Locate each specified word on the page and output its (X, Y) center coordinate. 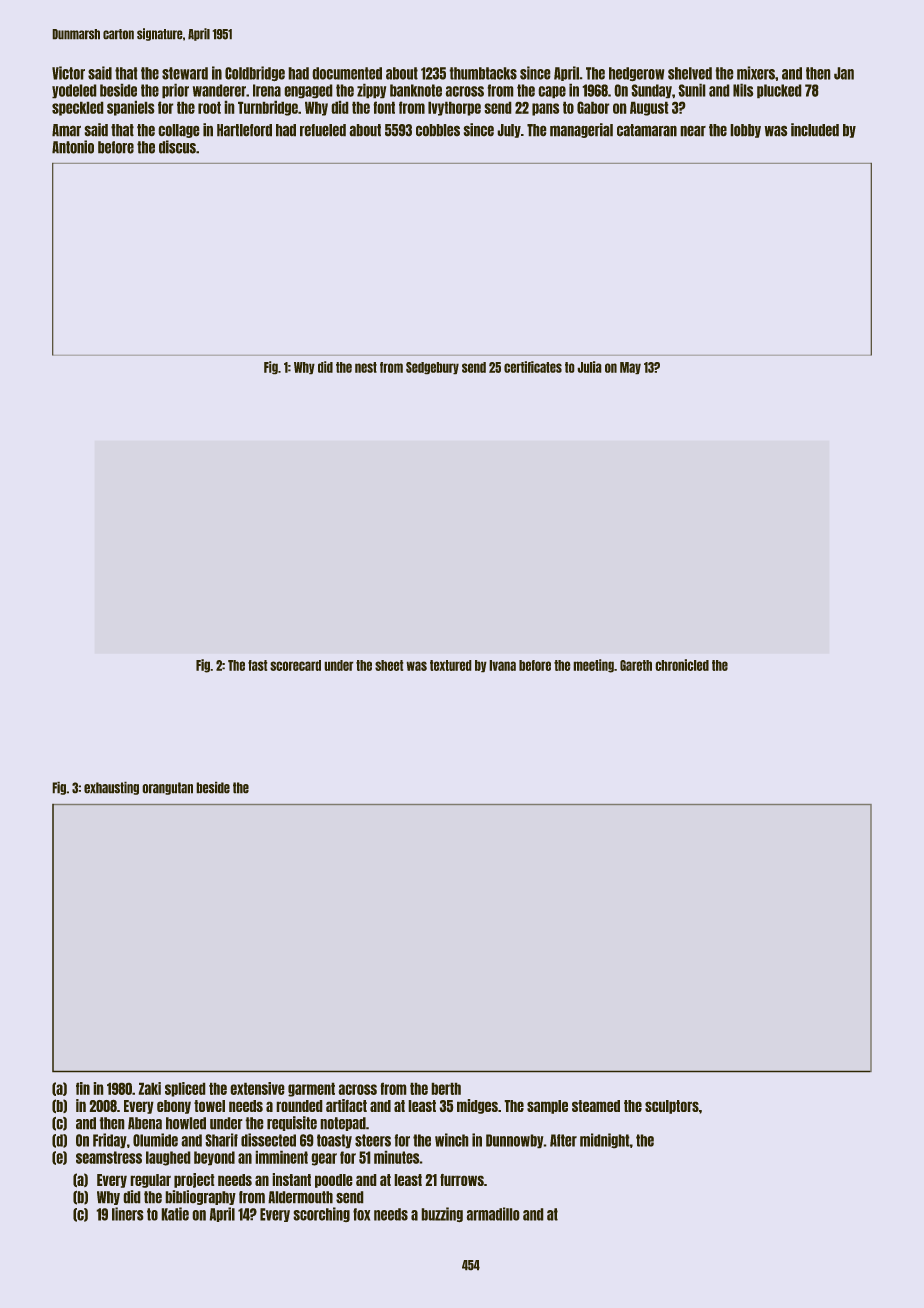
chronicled (682, 665)
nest (366, 367)
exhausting (111, 788)
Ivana (502, 665)
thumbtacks (483, 73)
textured (451, 665)
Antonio (73, 147)
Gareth (636, 665)
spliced (185, 1089)
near (693, 131)
